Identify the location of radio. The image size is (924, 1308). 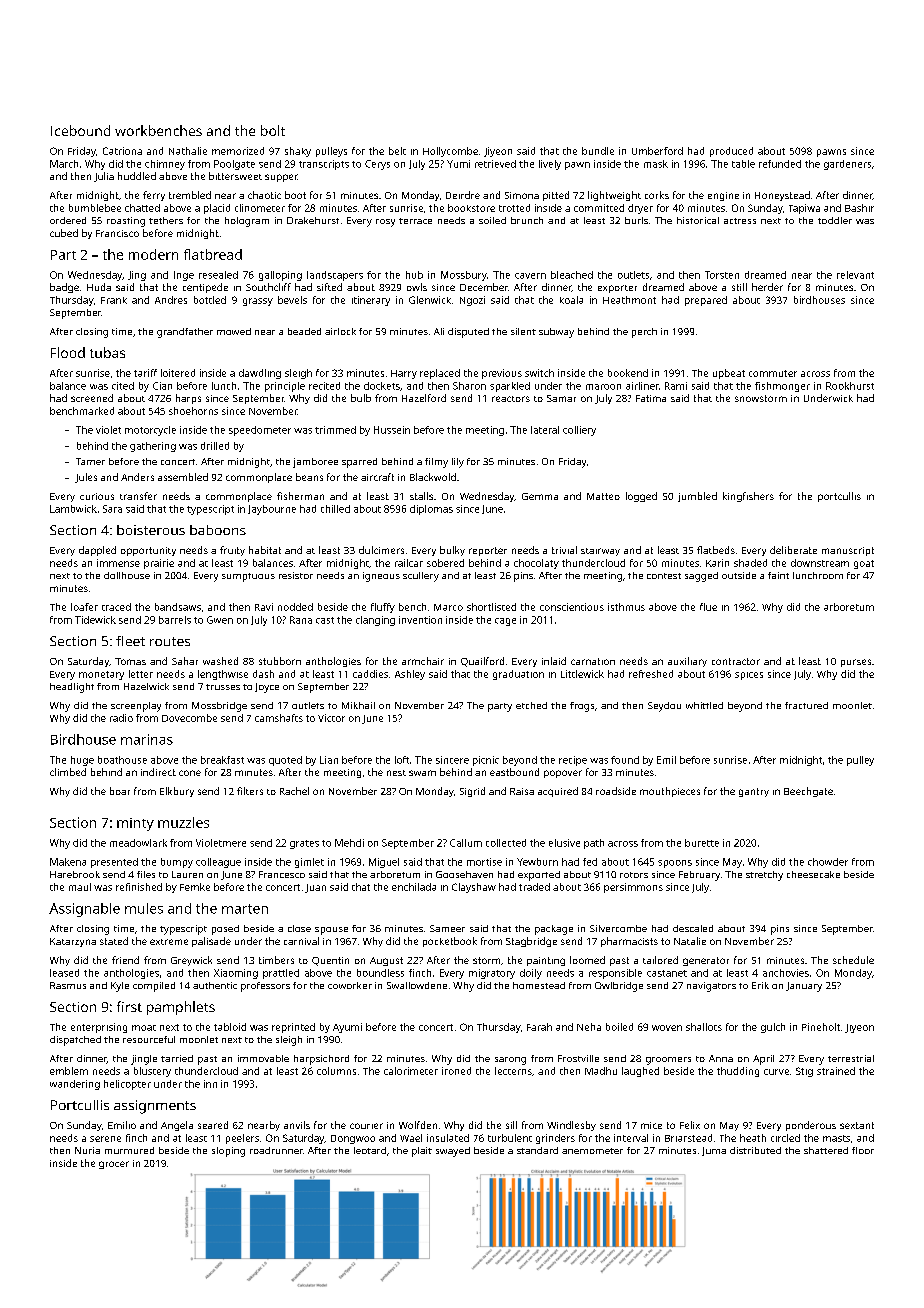
(121, 718).
